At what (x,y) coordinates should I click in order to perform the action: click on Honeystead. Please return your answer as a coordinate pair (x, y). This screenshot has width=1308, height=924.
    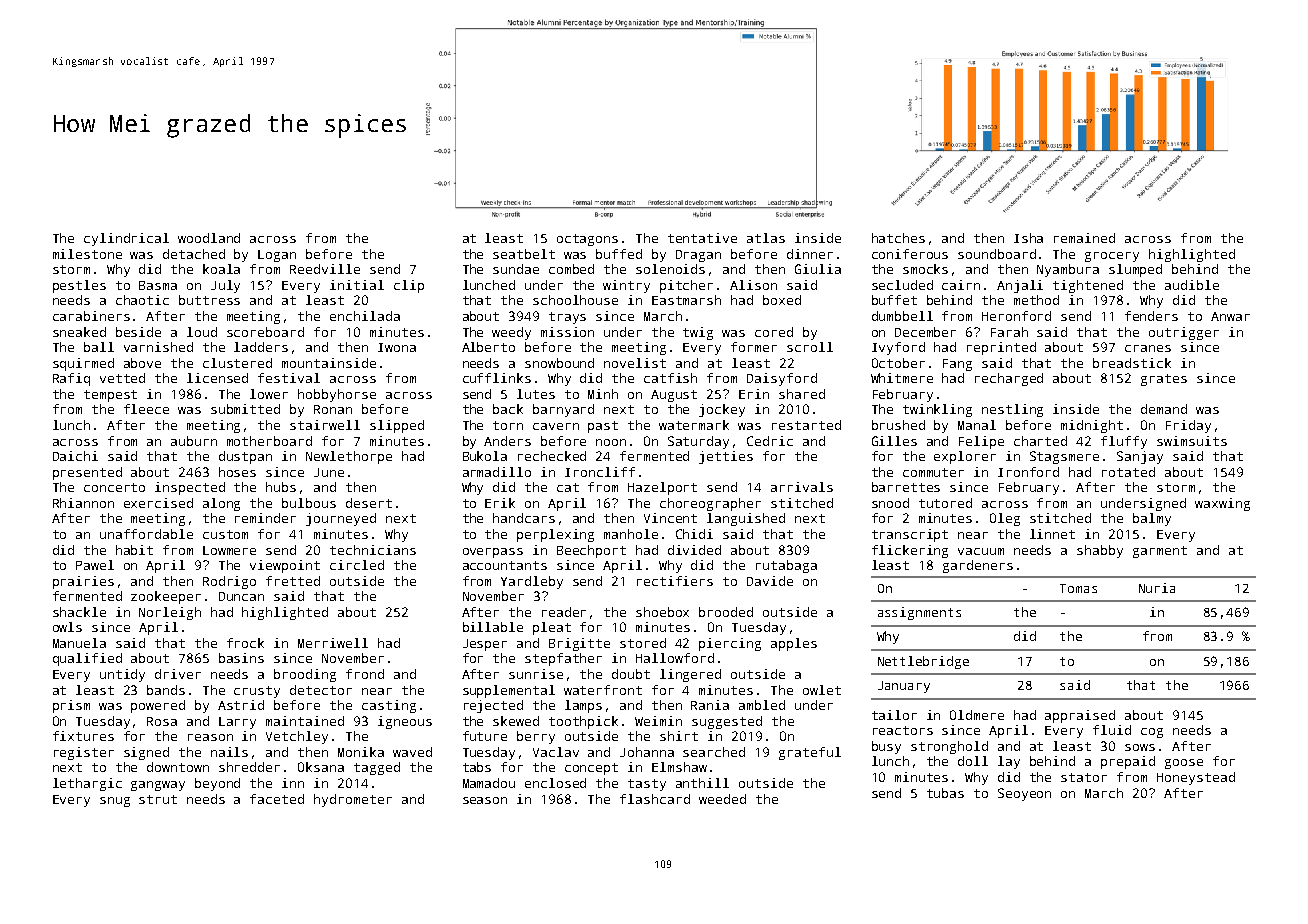
    Looking at the image, I should click on (1196, 778).
